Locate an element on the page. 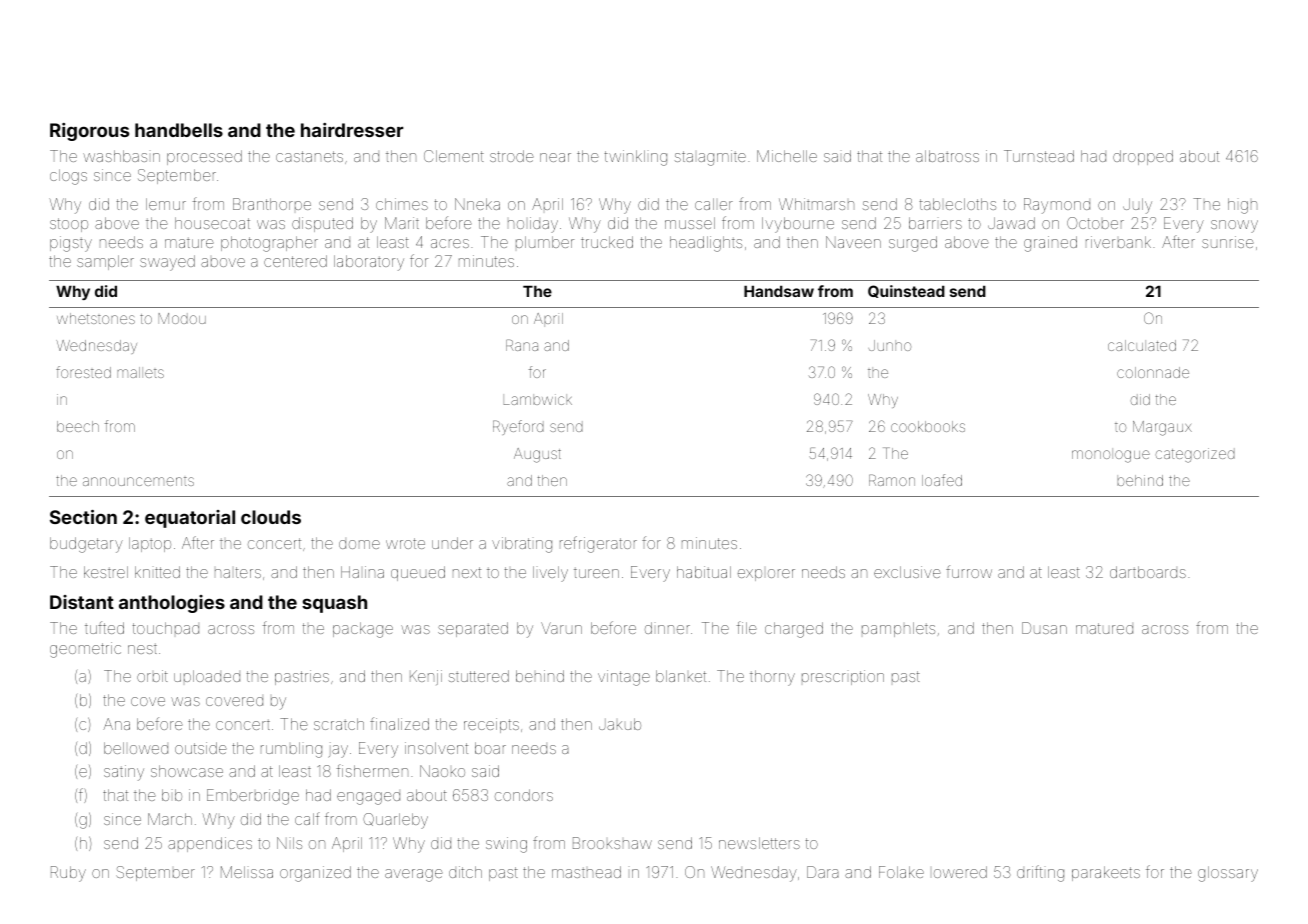  geometric is located at coordinates (85, 650).
